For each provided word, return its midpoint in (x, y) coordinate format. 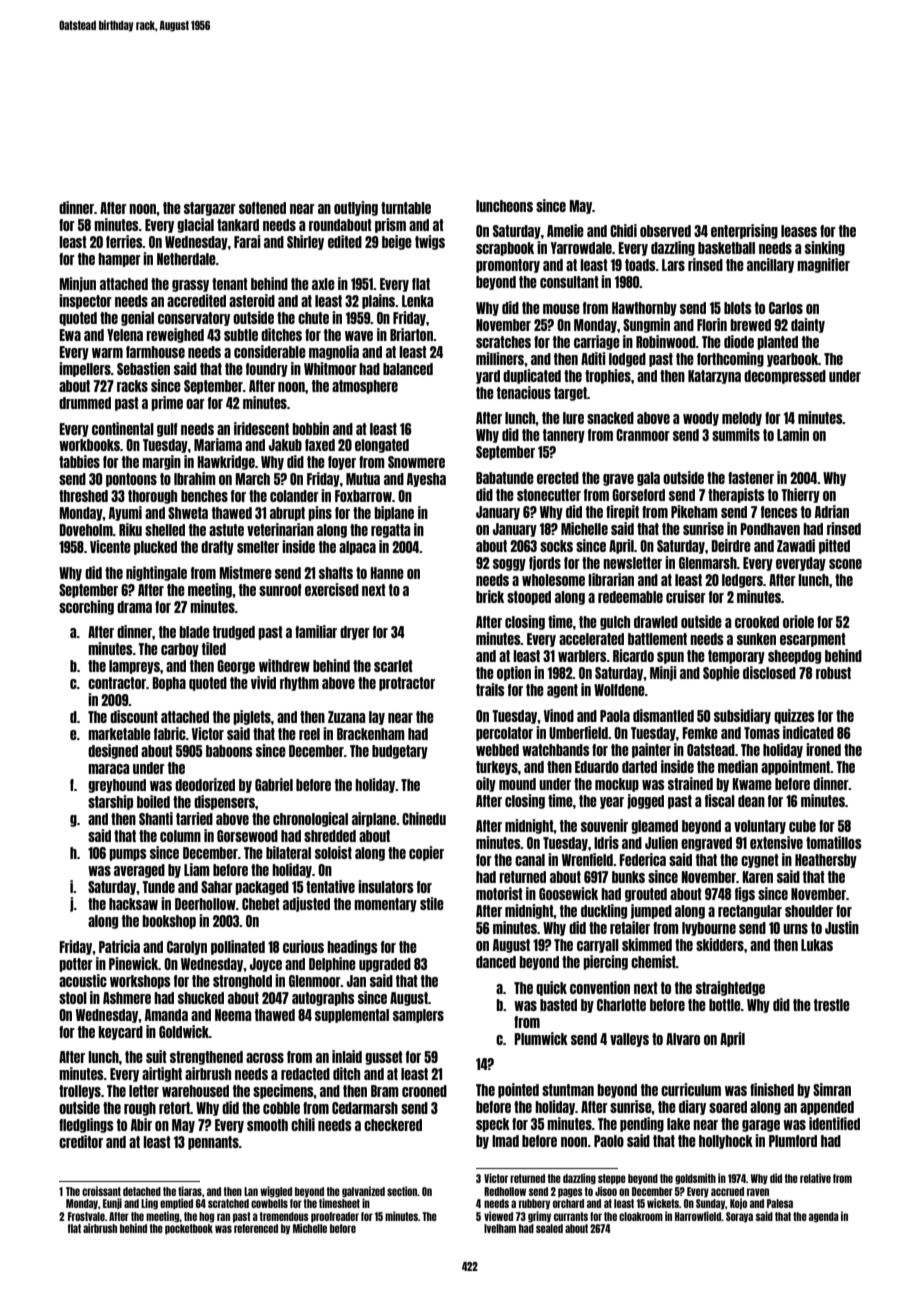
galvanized (363, 1192)
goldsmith (695, 1179)
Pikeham (694, 511)
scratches (503, 342)
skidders (720, 944)
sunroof (280, 590)
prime (167, 403)
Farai (247, 241)
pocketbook (189, 1229)
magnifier (823, 265)
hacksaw (133, 904)
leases (799, 231)
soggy (509, 565)
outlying (356, 208)
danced (496, 962)
